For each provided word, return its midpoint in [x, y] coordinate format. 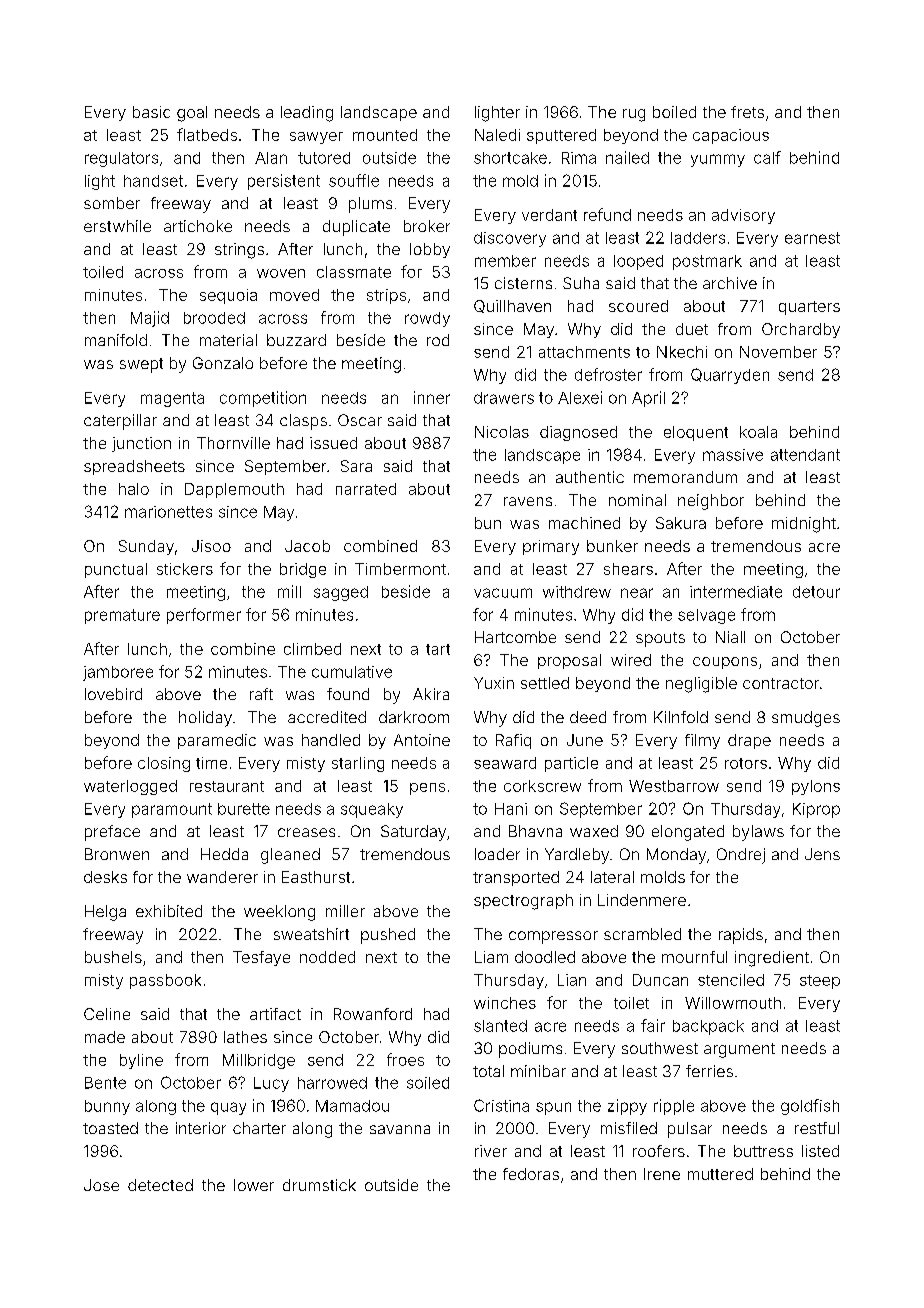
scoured [638, 306]
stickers [185, 569]
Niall [730, 637]
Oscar [360, 420]
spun [553, 1108]
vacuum [503, 593]
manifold [116, 340]
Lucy [271, 1084]
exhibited [169, 911]
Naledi [497, 135]
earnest [812, 238]
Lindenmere [642, 900]
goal [192, 114]
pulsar [690, 1130]
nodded [327, 957]
